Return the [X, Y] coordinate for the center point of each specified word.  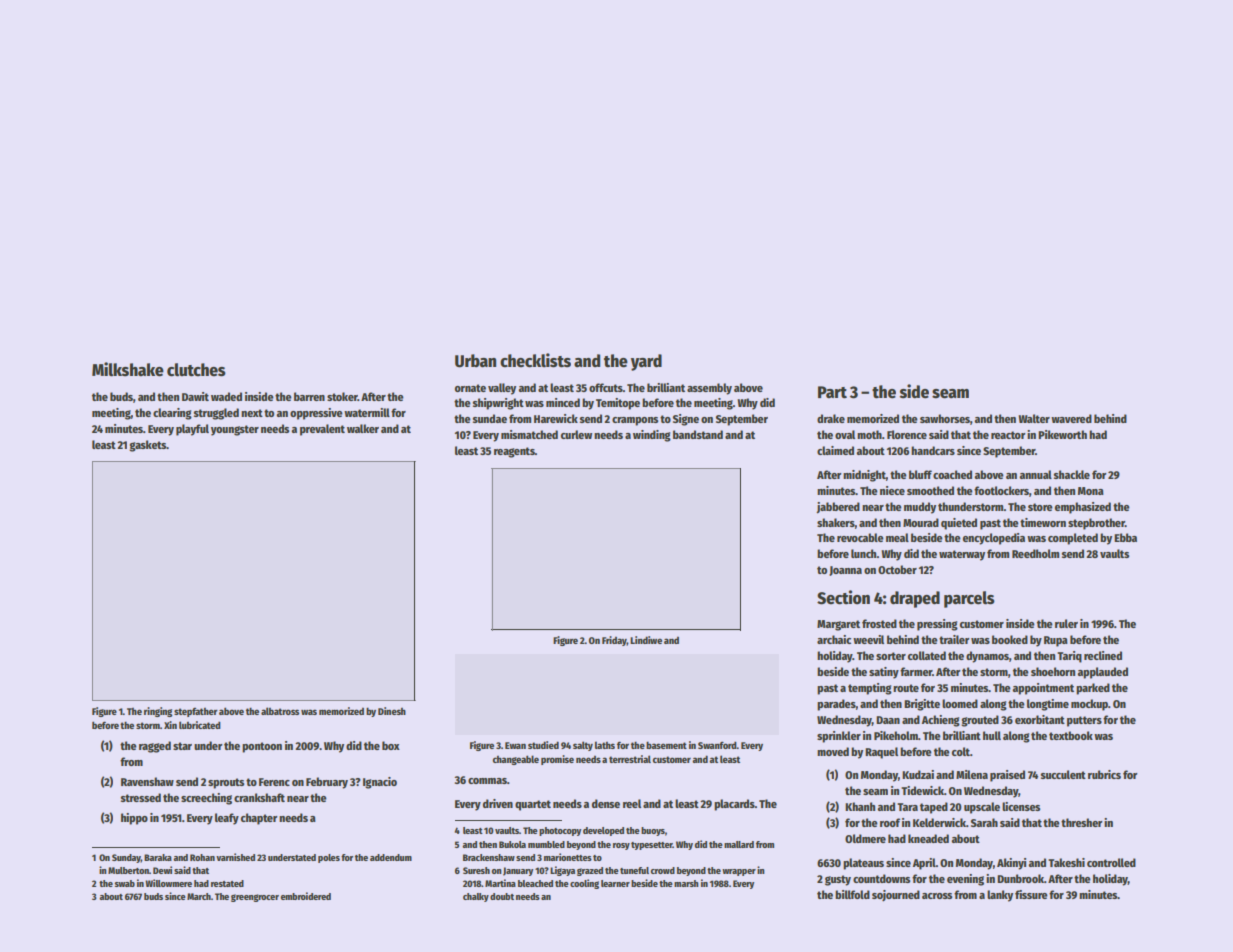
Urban [475, 361]
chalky [476, 897]
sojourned [896, 895]
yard [646, 362]
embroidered [306, 896]
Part [832, 392]
